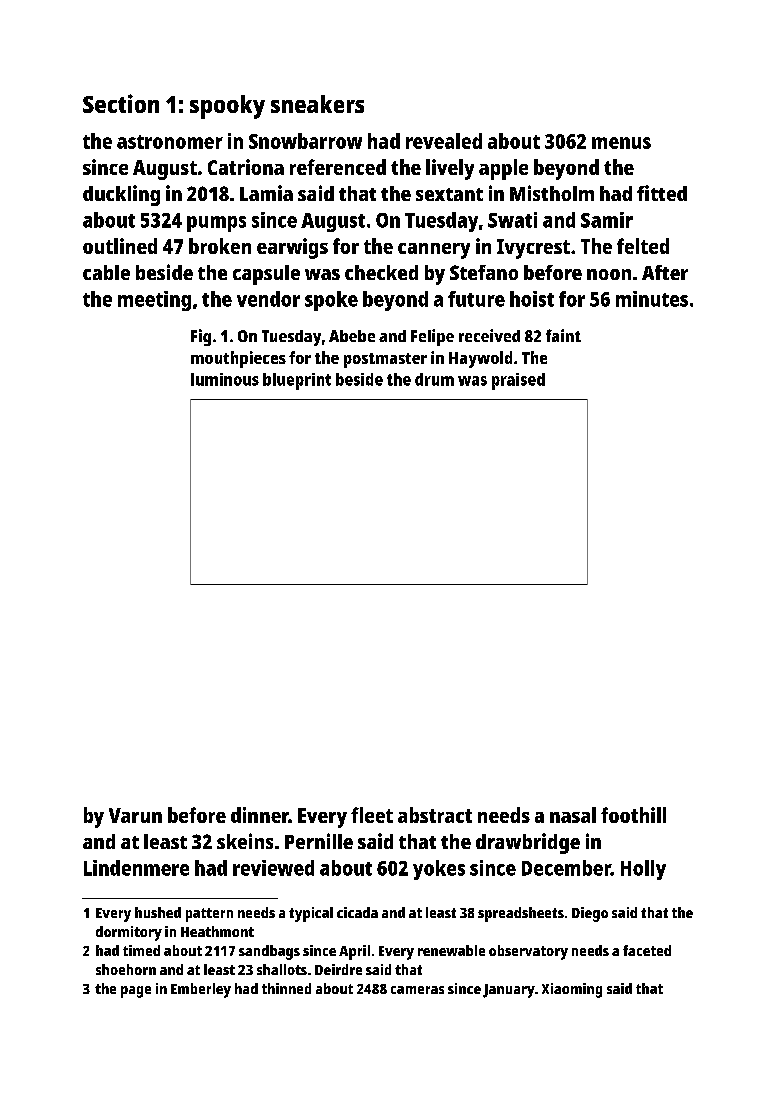 The width and height of the screenshot is (778, 1104). Describe the element at coordinates (220, 246) in the screenshot. I see `broken` at that location.
